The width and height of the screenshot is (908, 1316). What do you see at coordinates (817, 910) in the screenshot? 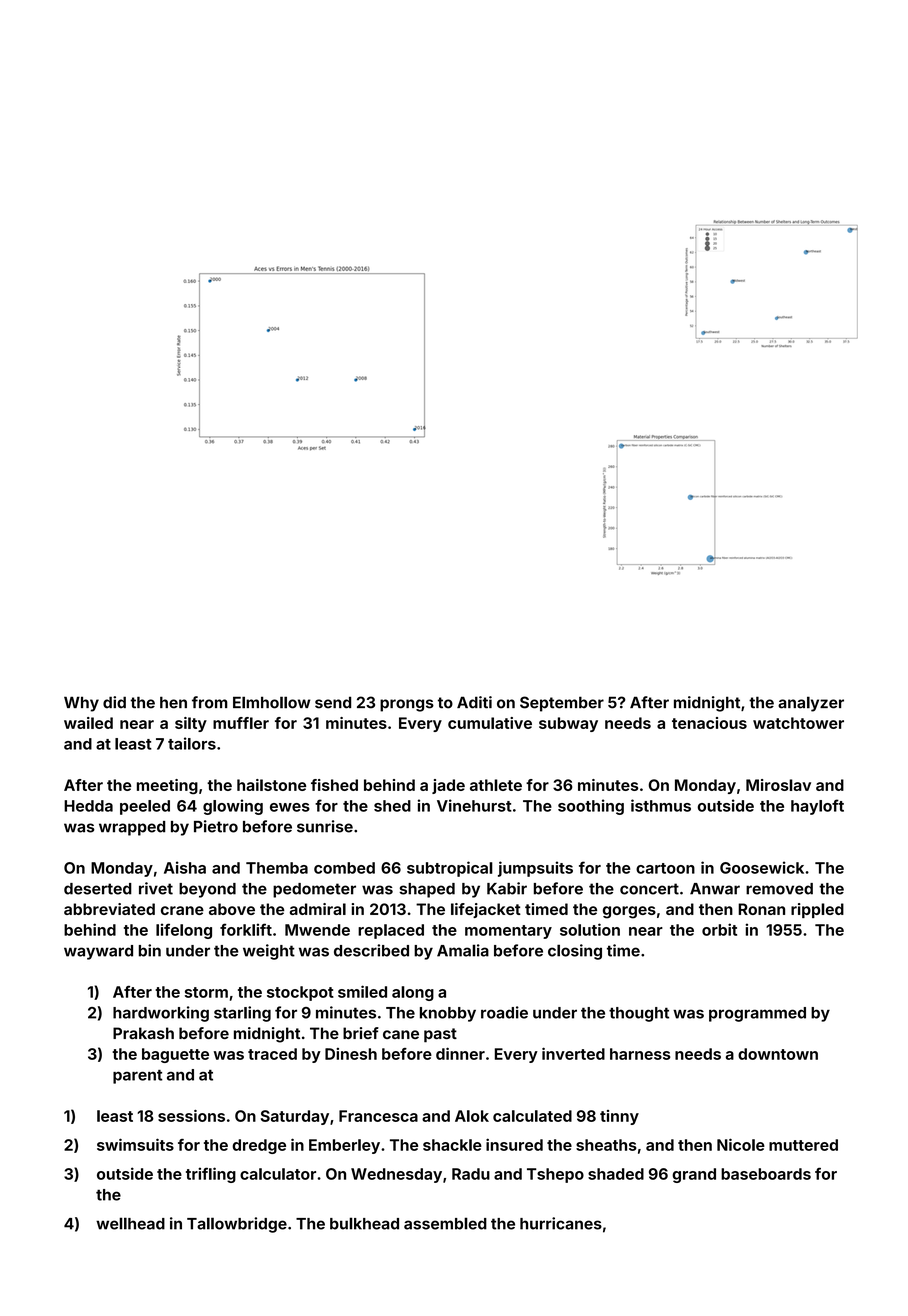
I see `rippled` at bounding box center [817, 910].
